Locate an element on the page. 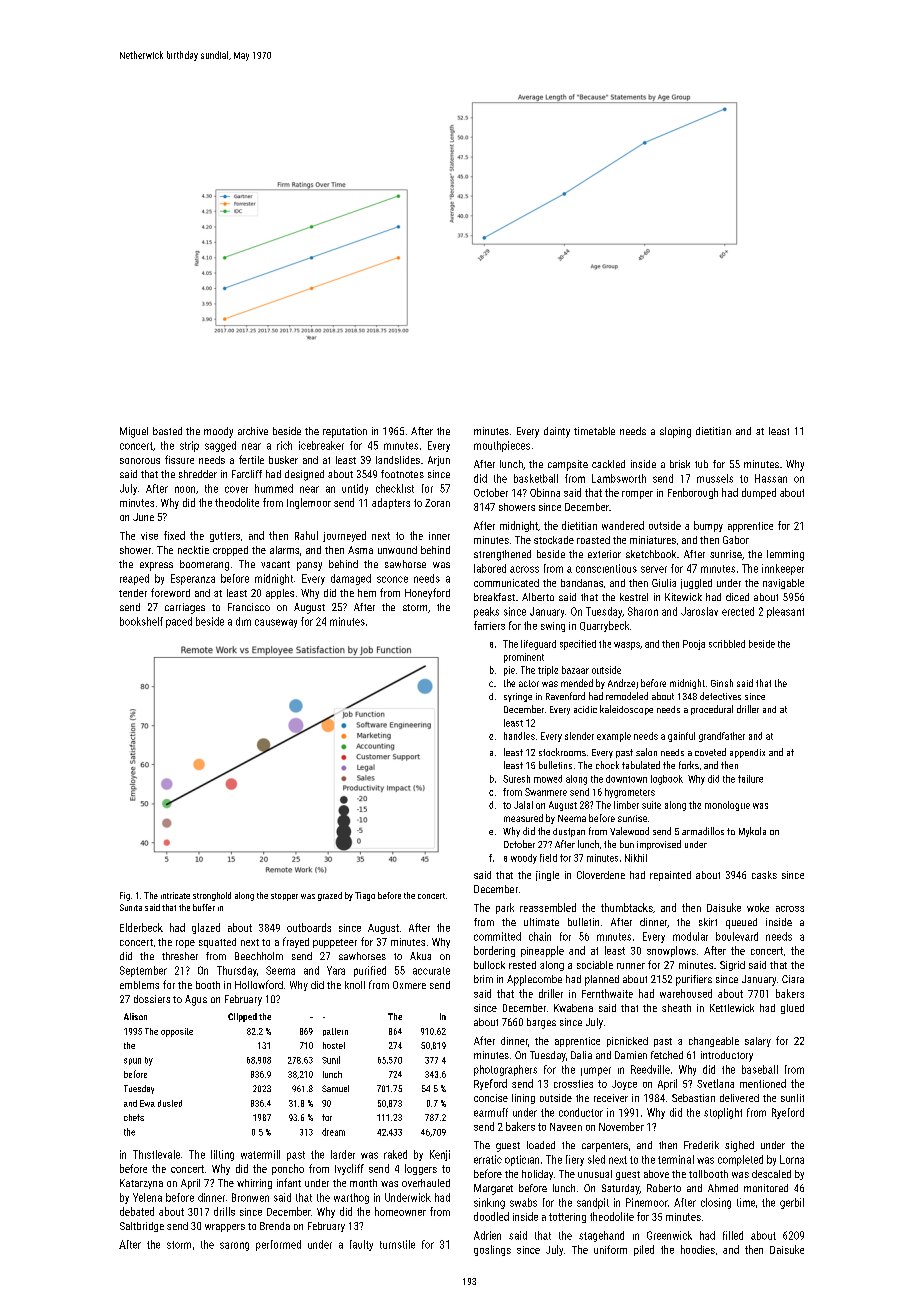  swing is located at coordinates (553, 627).
